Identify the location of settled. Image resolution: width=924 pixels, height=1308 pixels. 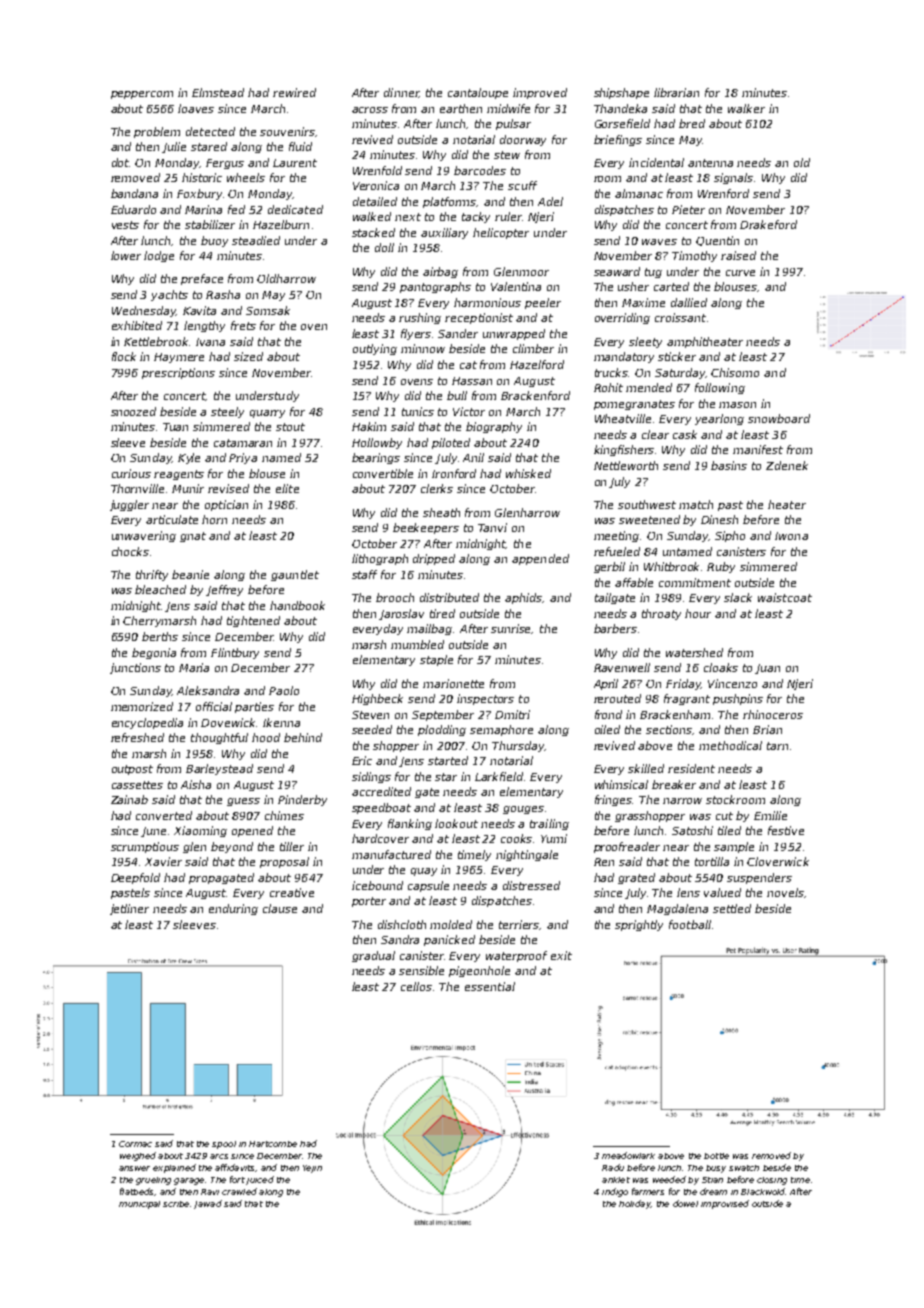
(732, 908).
